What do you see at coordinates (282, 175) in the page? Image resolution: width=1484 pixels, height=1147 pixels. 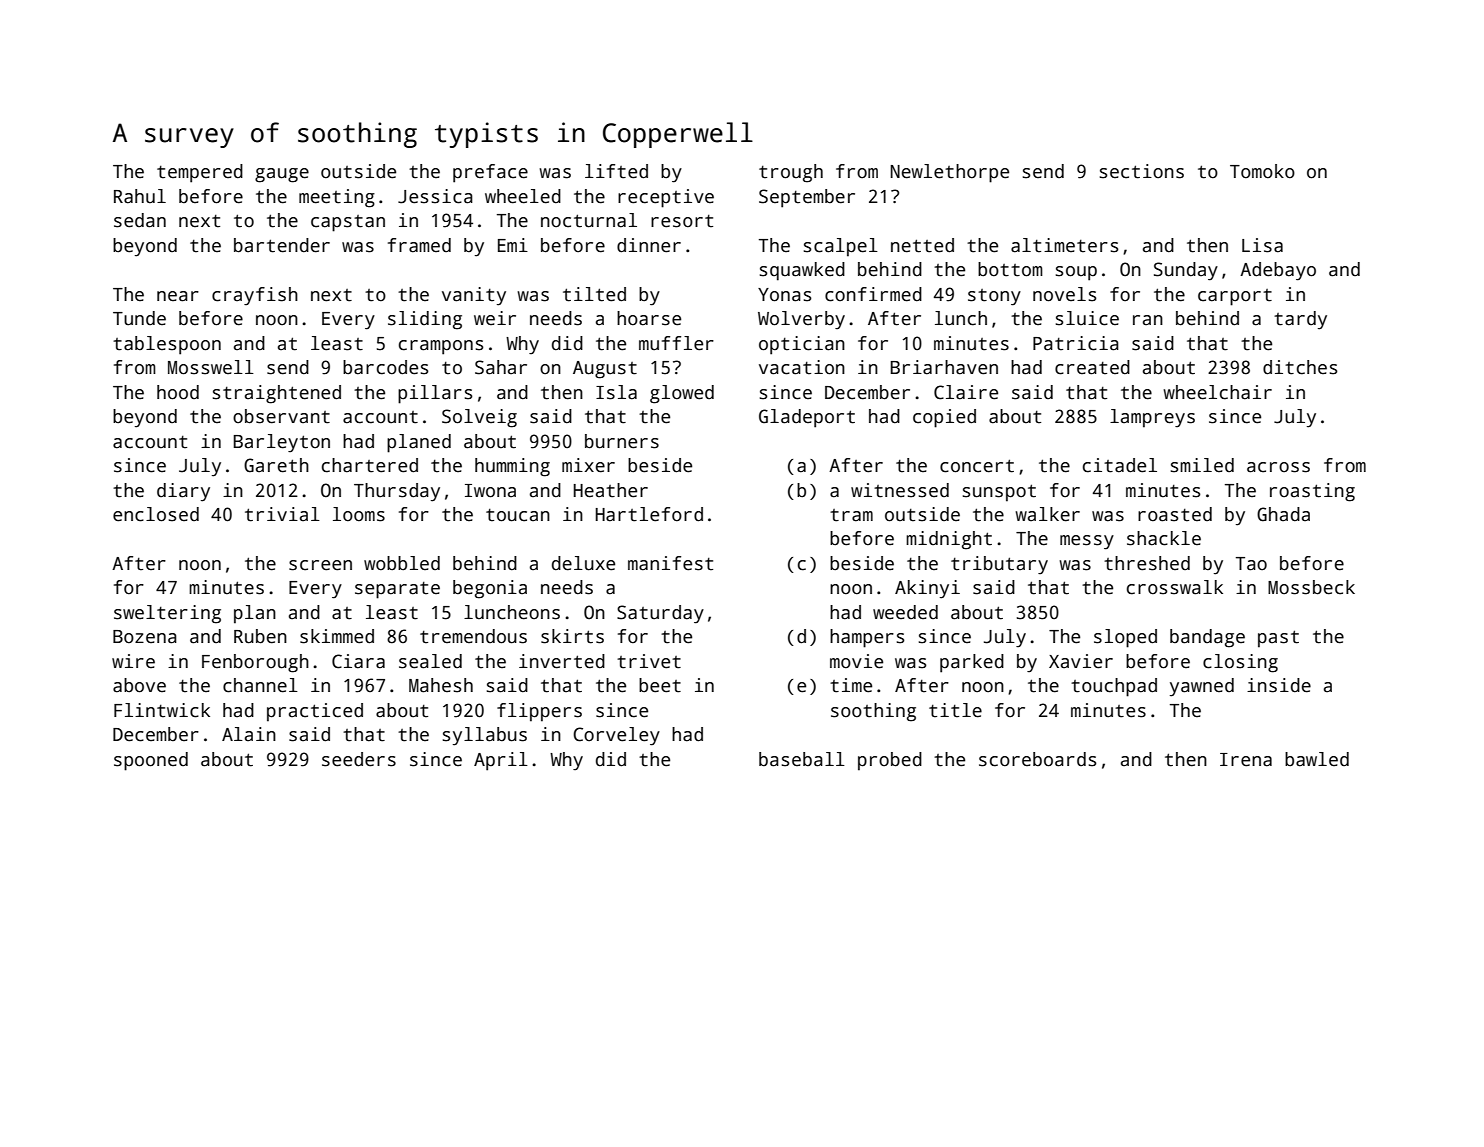 I see `gauge` at bounding box center [282, 175].
